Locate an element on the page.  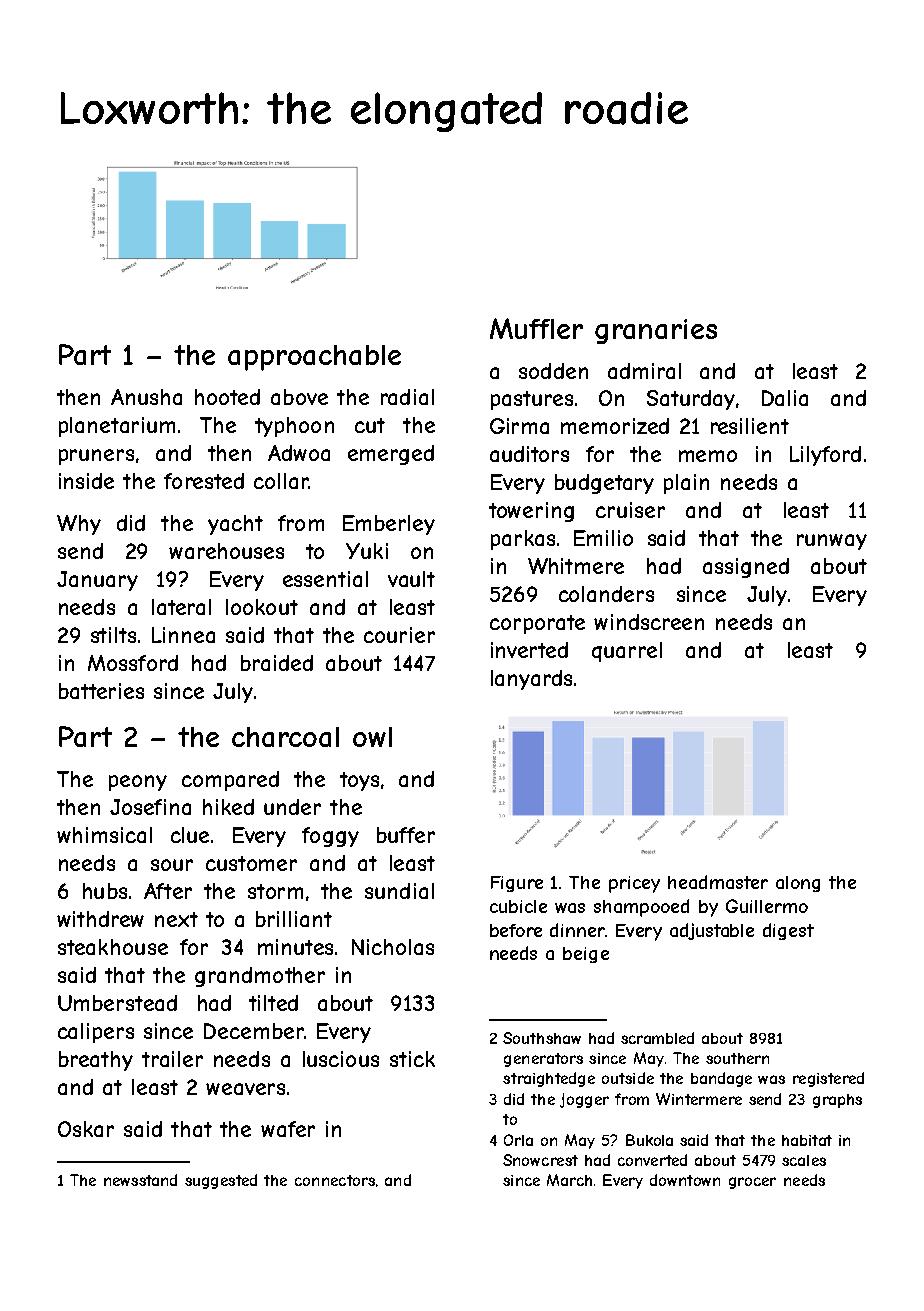
Bukola is located at coordinates (649, 1140).
